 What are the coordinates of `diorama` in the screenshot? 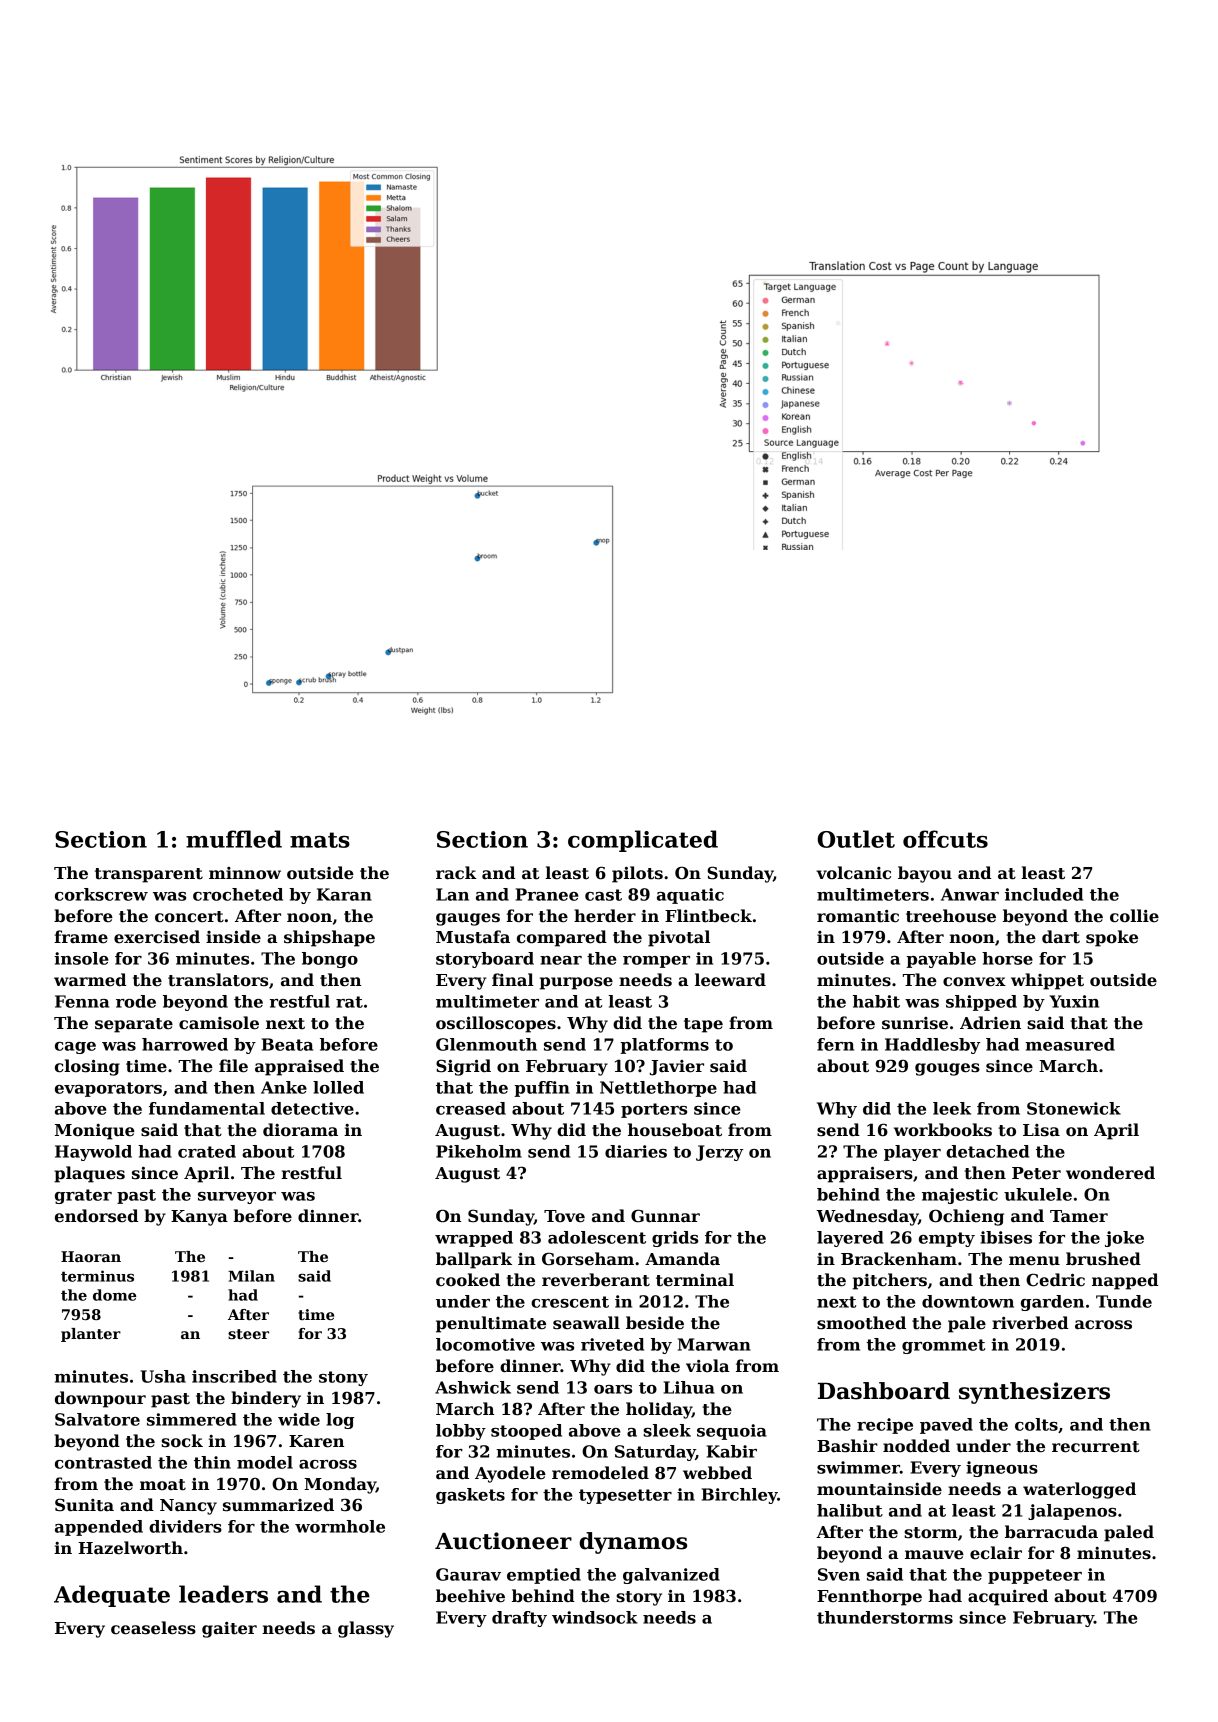 It's located at (300, 1130).
